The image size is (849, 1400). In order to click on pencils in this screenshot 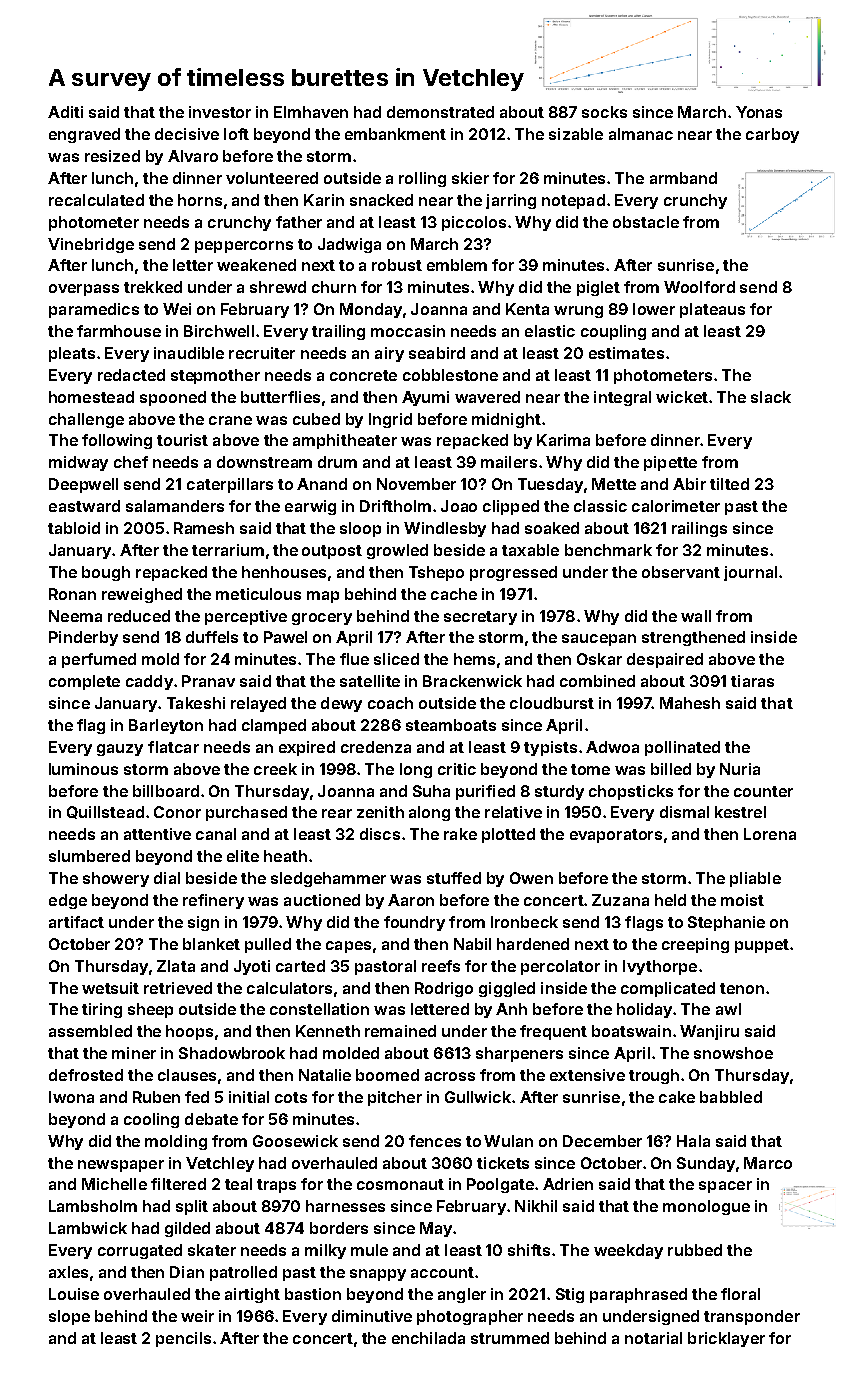, I will do `click(183, 1339)`.
